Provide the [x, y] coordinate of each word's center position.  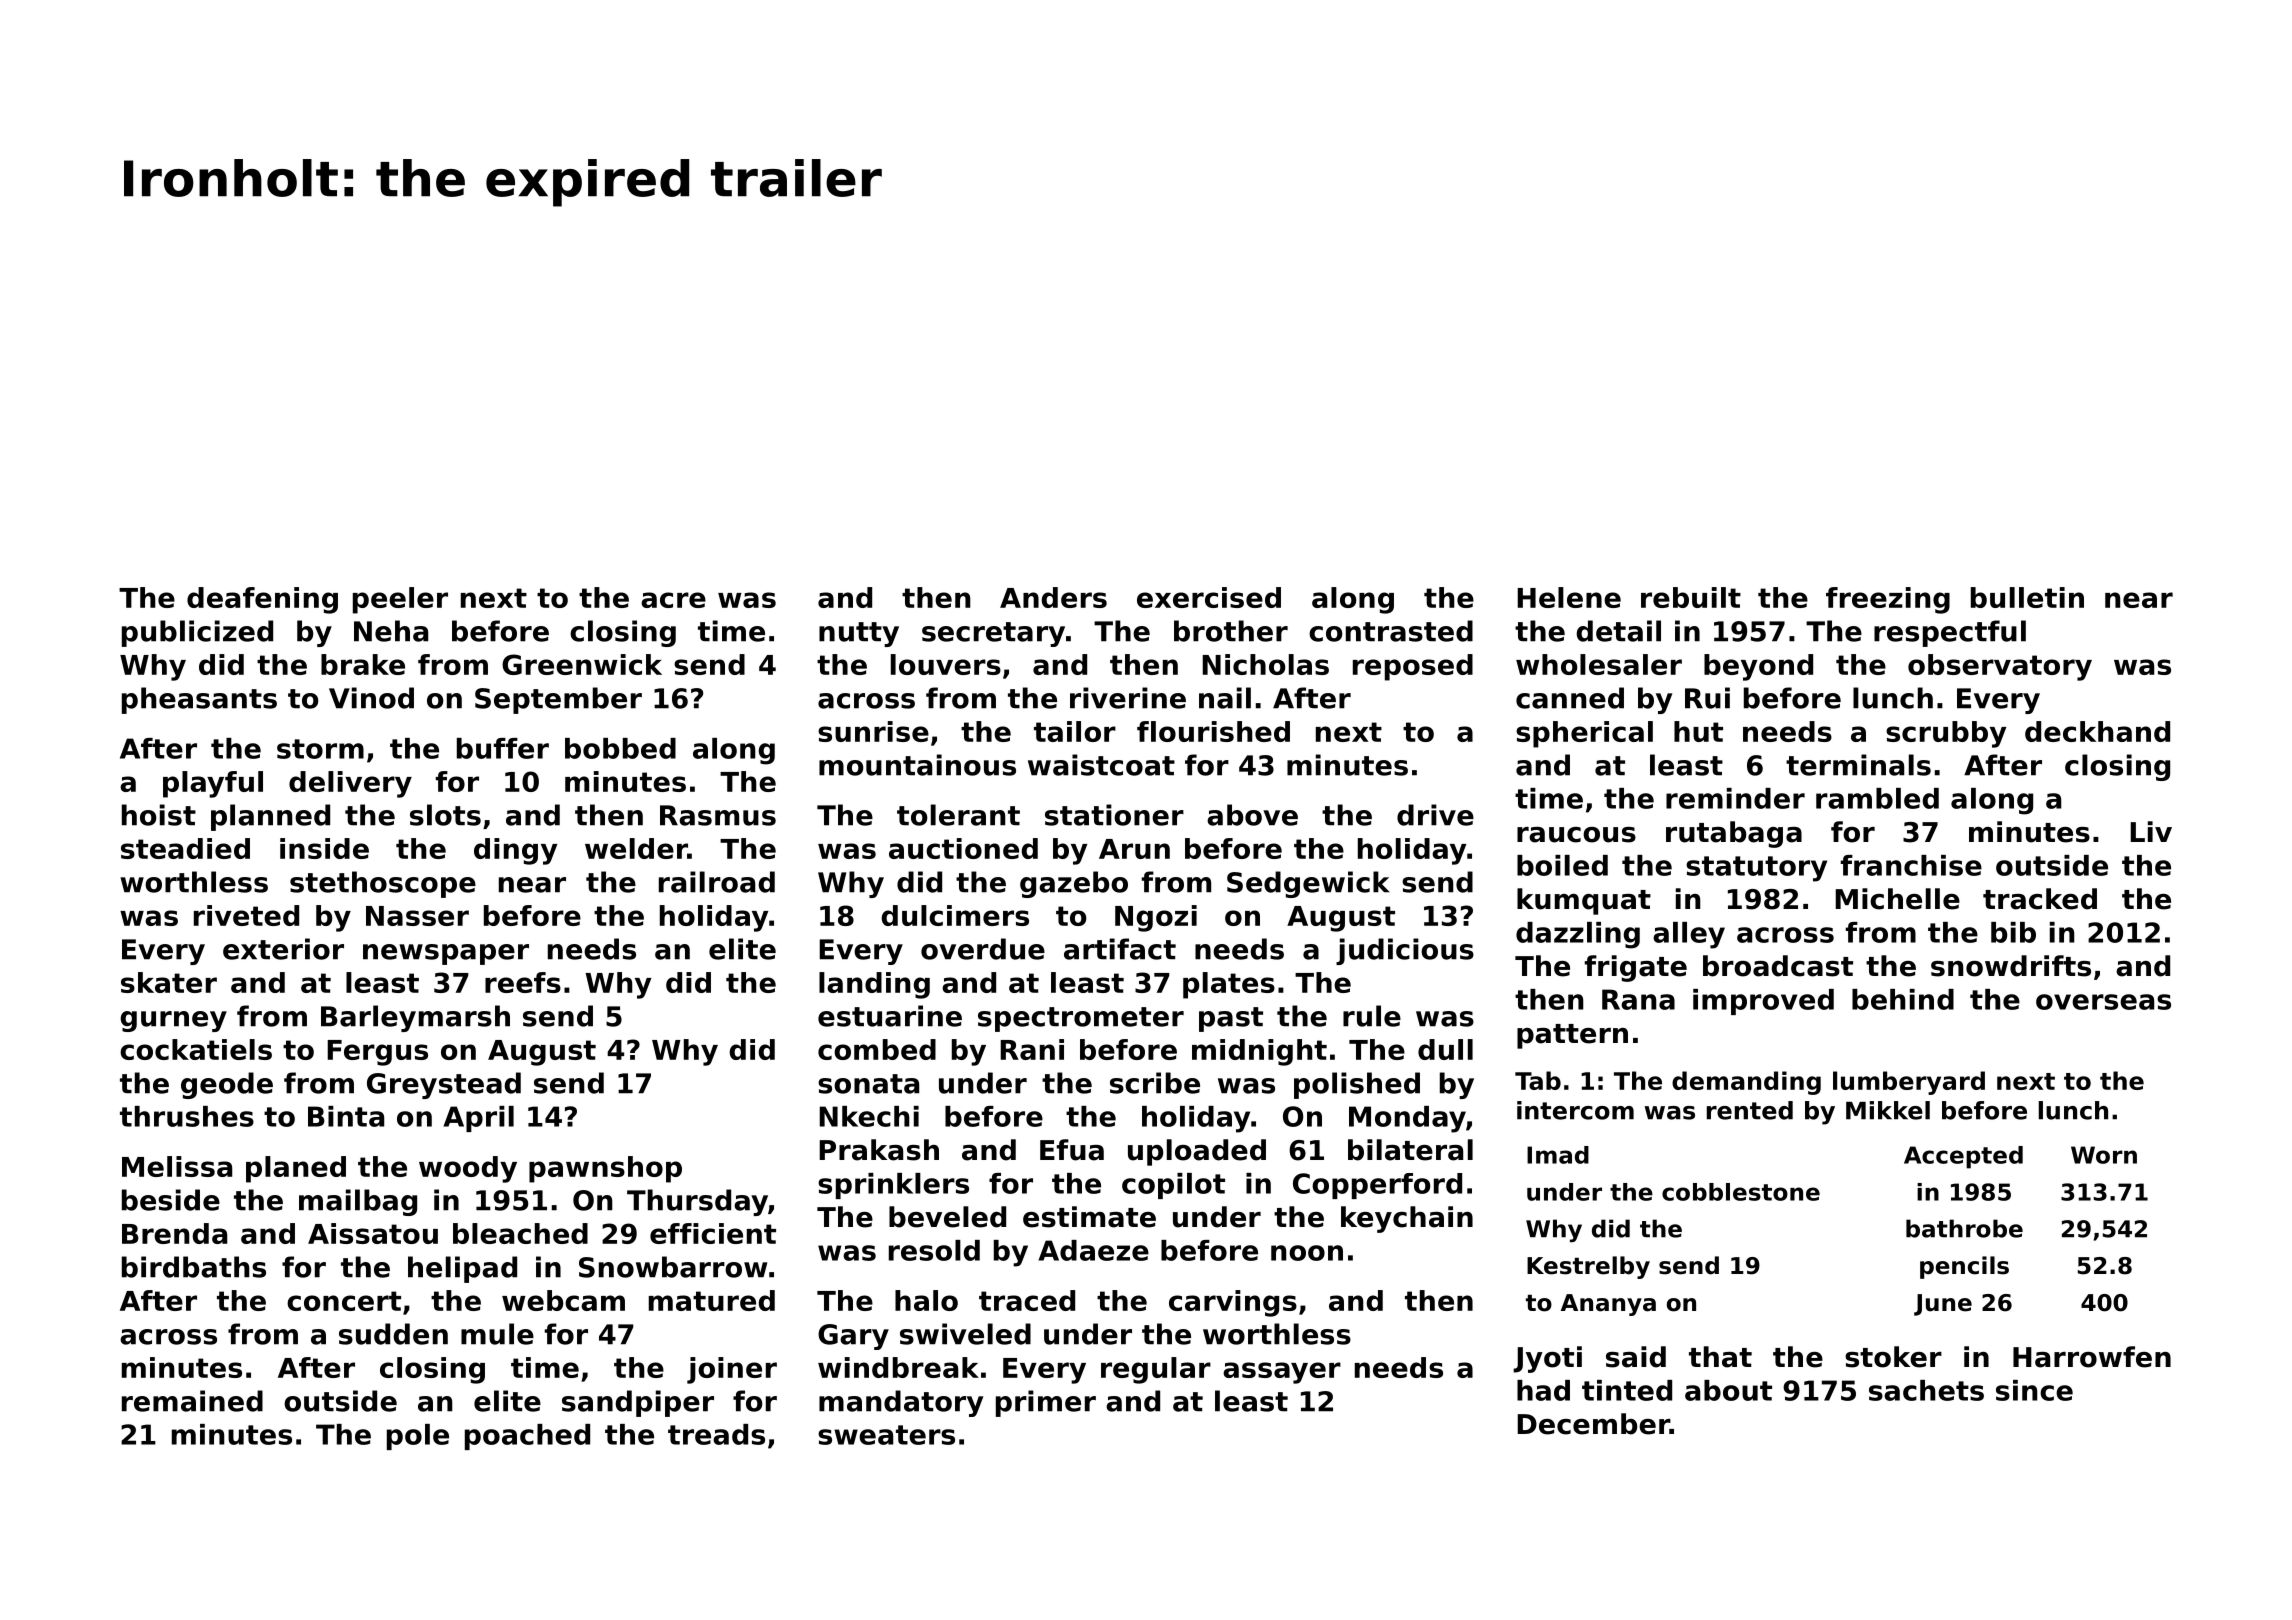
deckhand [2097, 731]
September [558, 700]
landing [874, 985]
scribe [1155, 1083]
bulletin [2027, 597]
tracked [2040, 899]
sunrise [873, 731]
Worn [2104, 1155]
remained [192, 1401]
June [1943, 1305]
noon [1307, 1253]
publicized [197, 633]
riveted [246, 915]
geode [227, 1085]
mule [497, 1334]
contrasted [1391, 631]
